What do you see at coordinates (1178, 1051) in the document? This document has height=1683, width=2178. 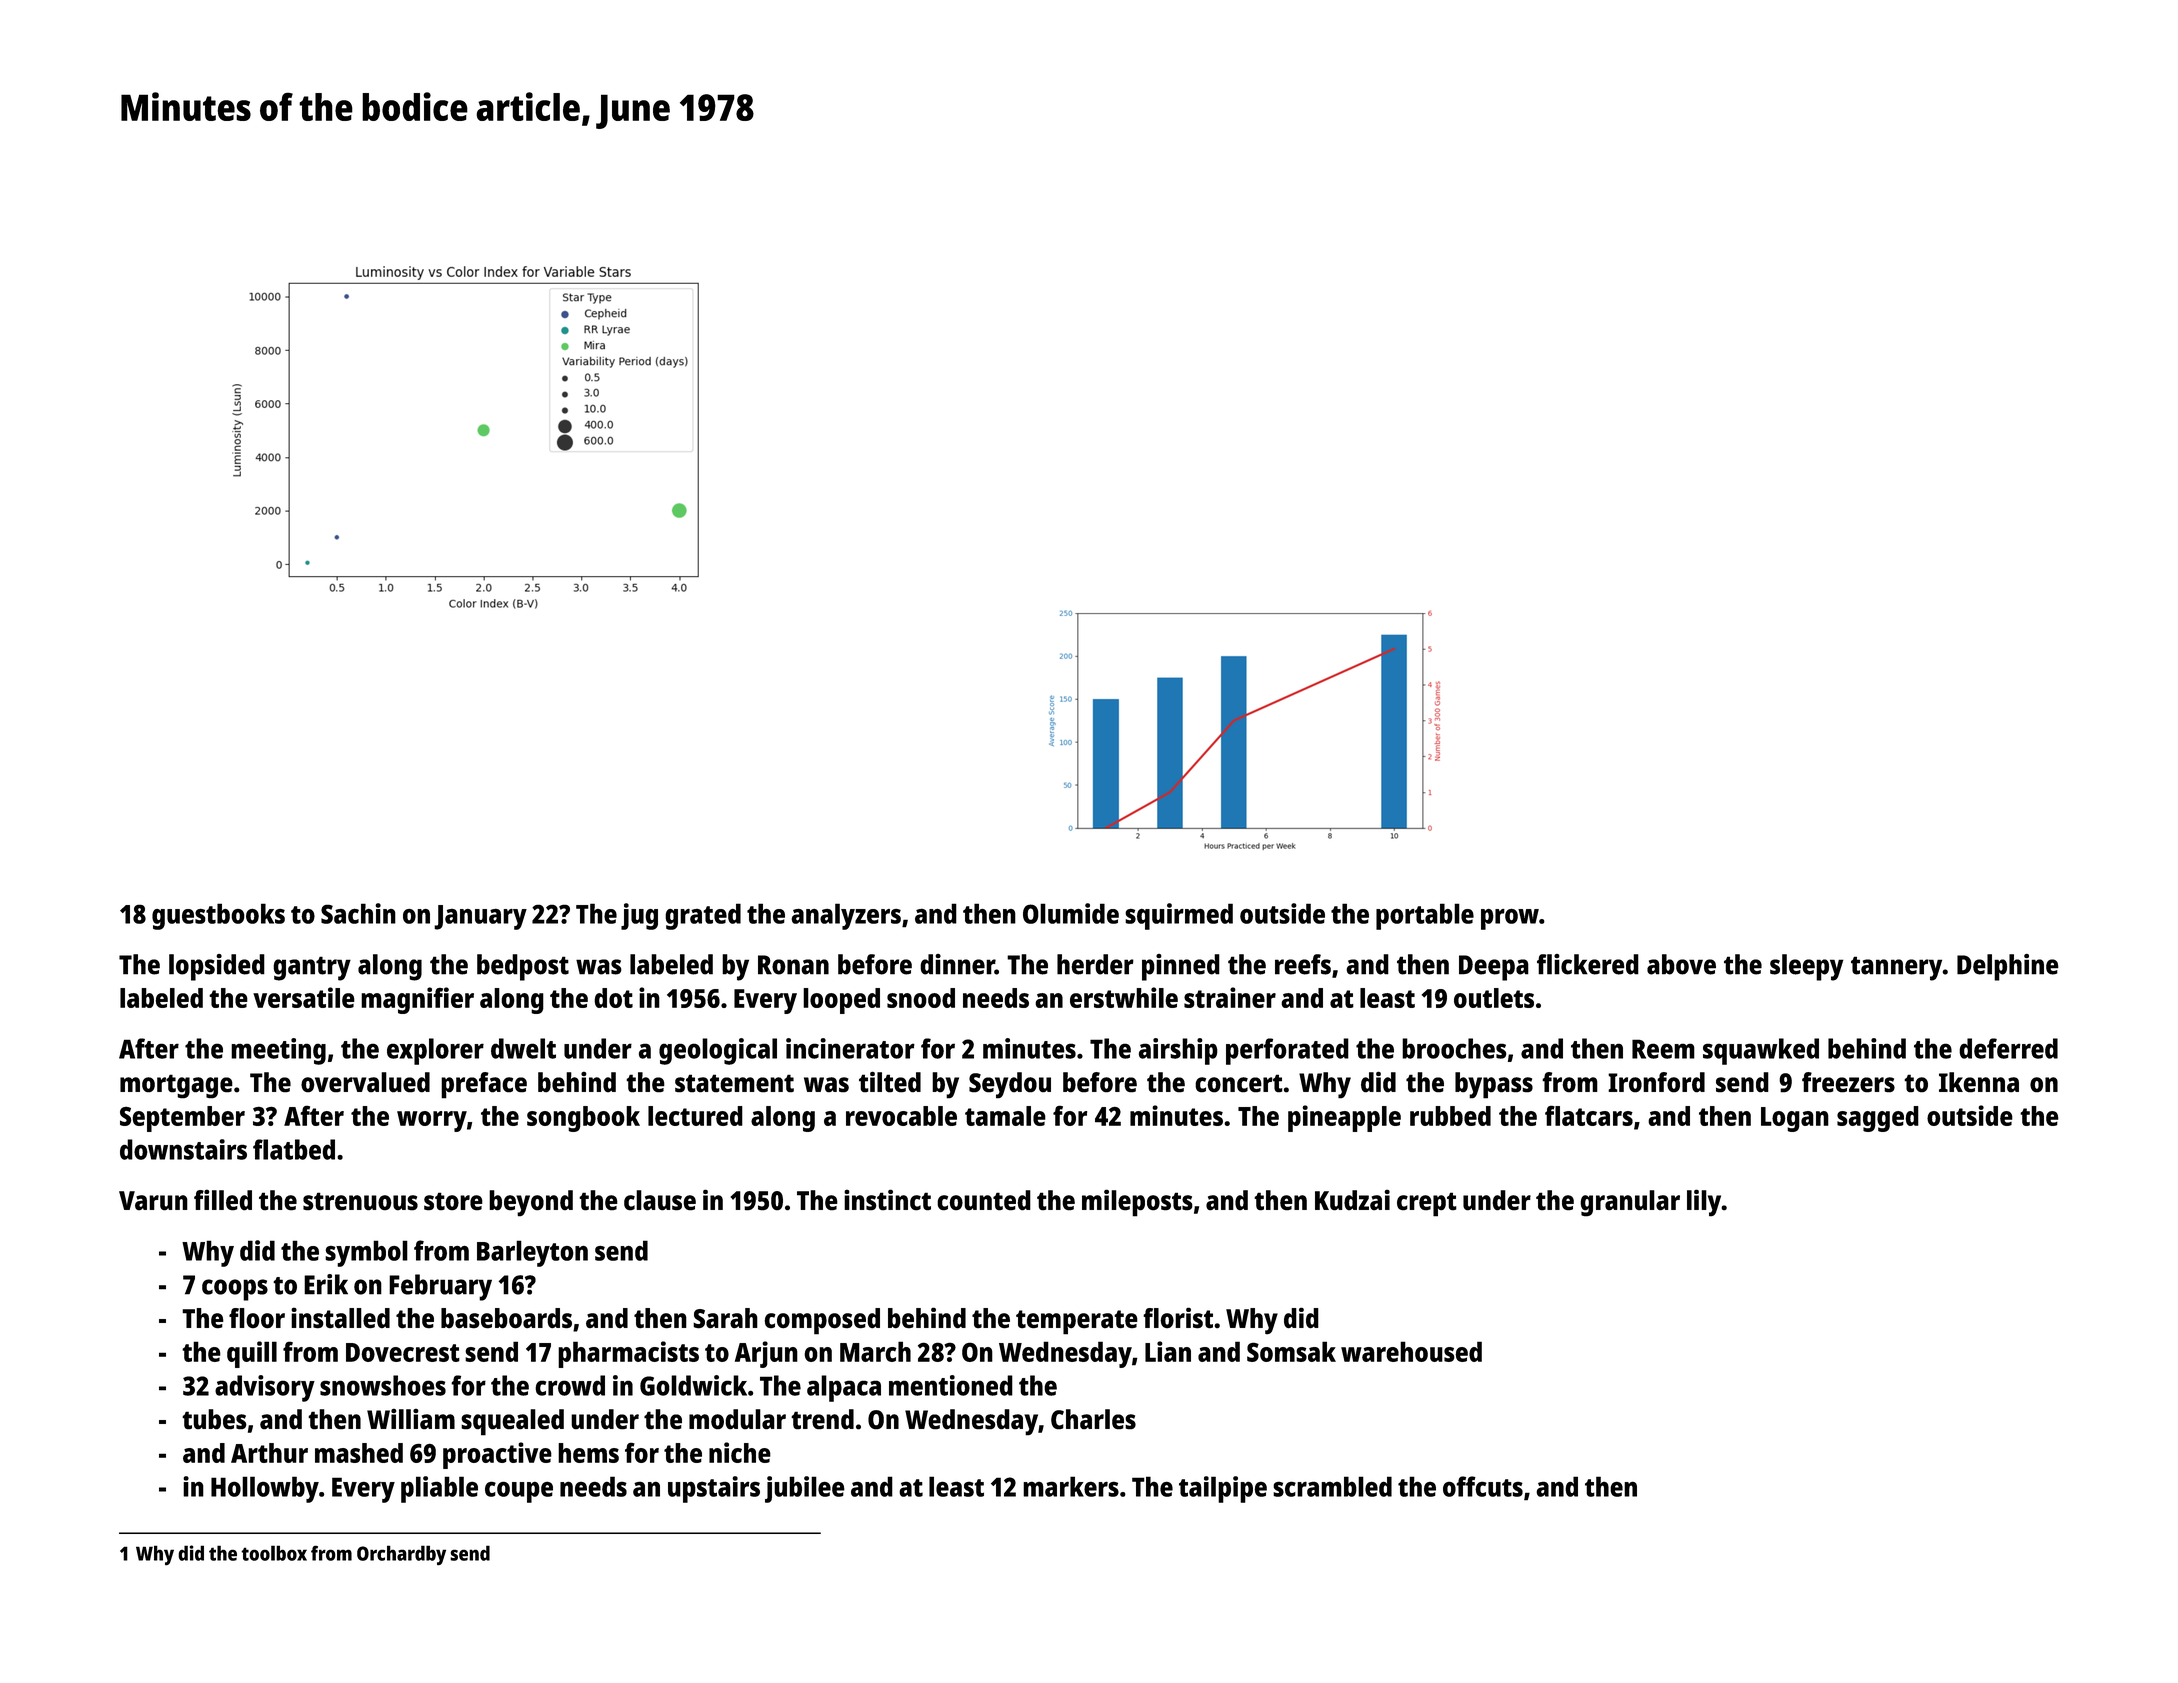 I see `airship` at bounding box center [1178, 1051].
